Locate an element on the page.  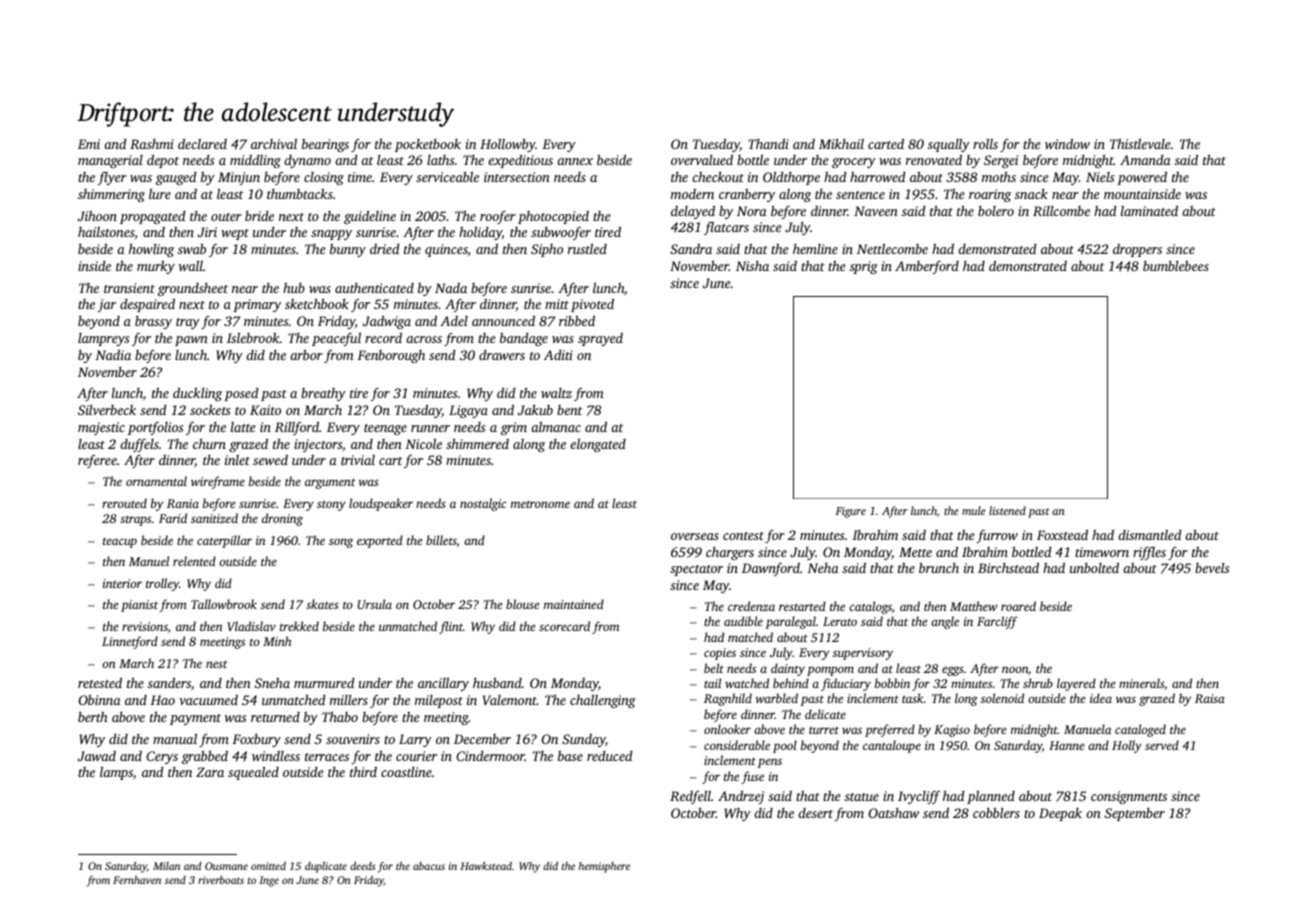
bevels is located at coordinates (1212, 568).
